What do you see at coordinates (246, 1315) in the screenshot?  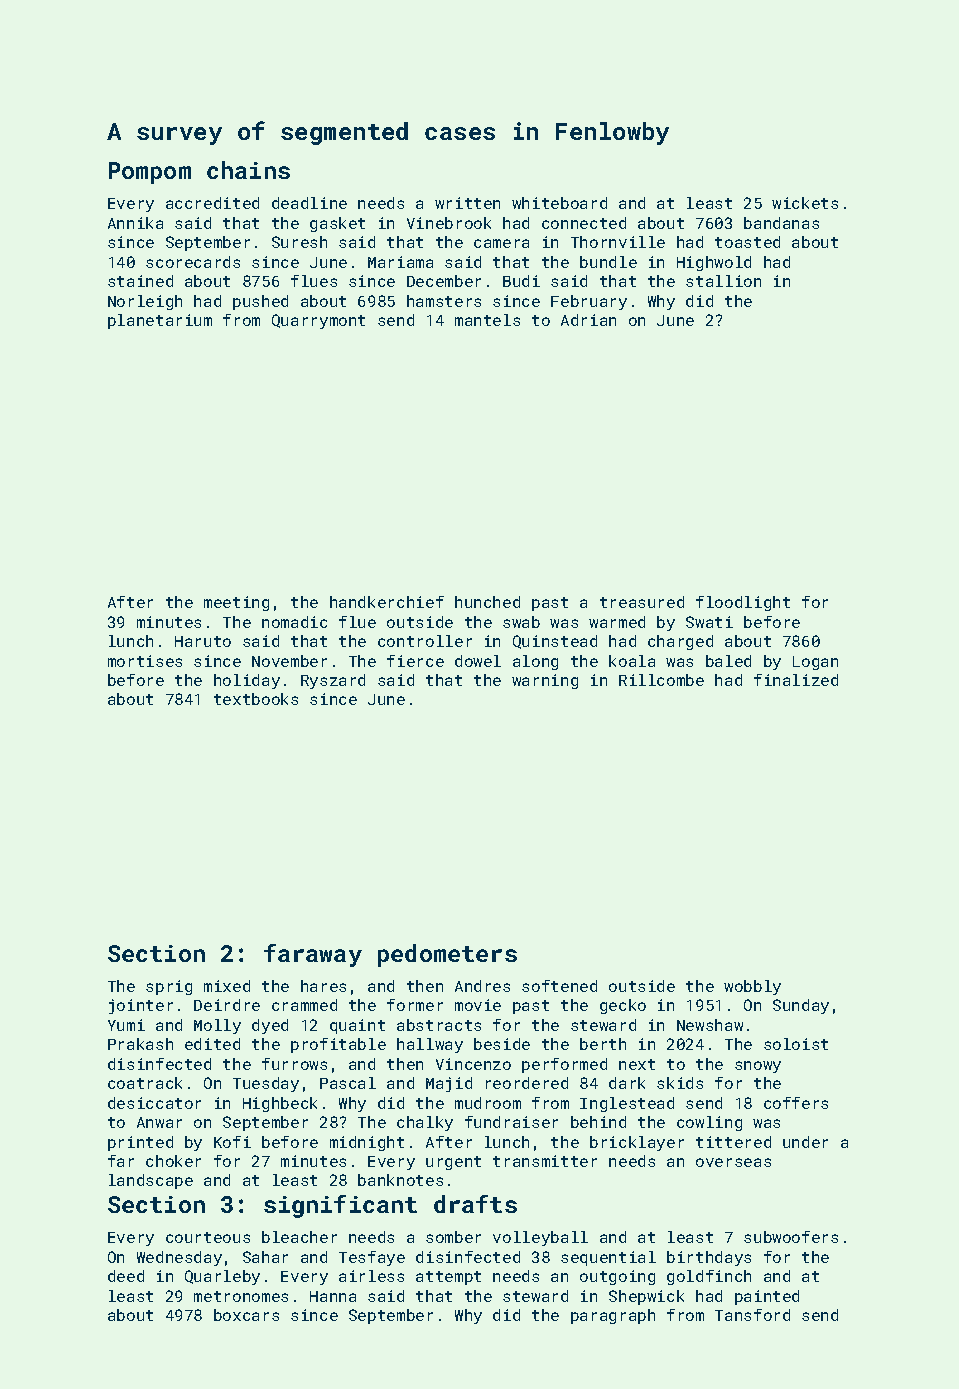 I see `boxcars` at bounding box center [246, 1315].
